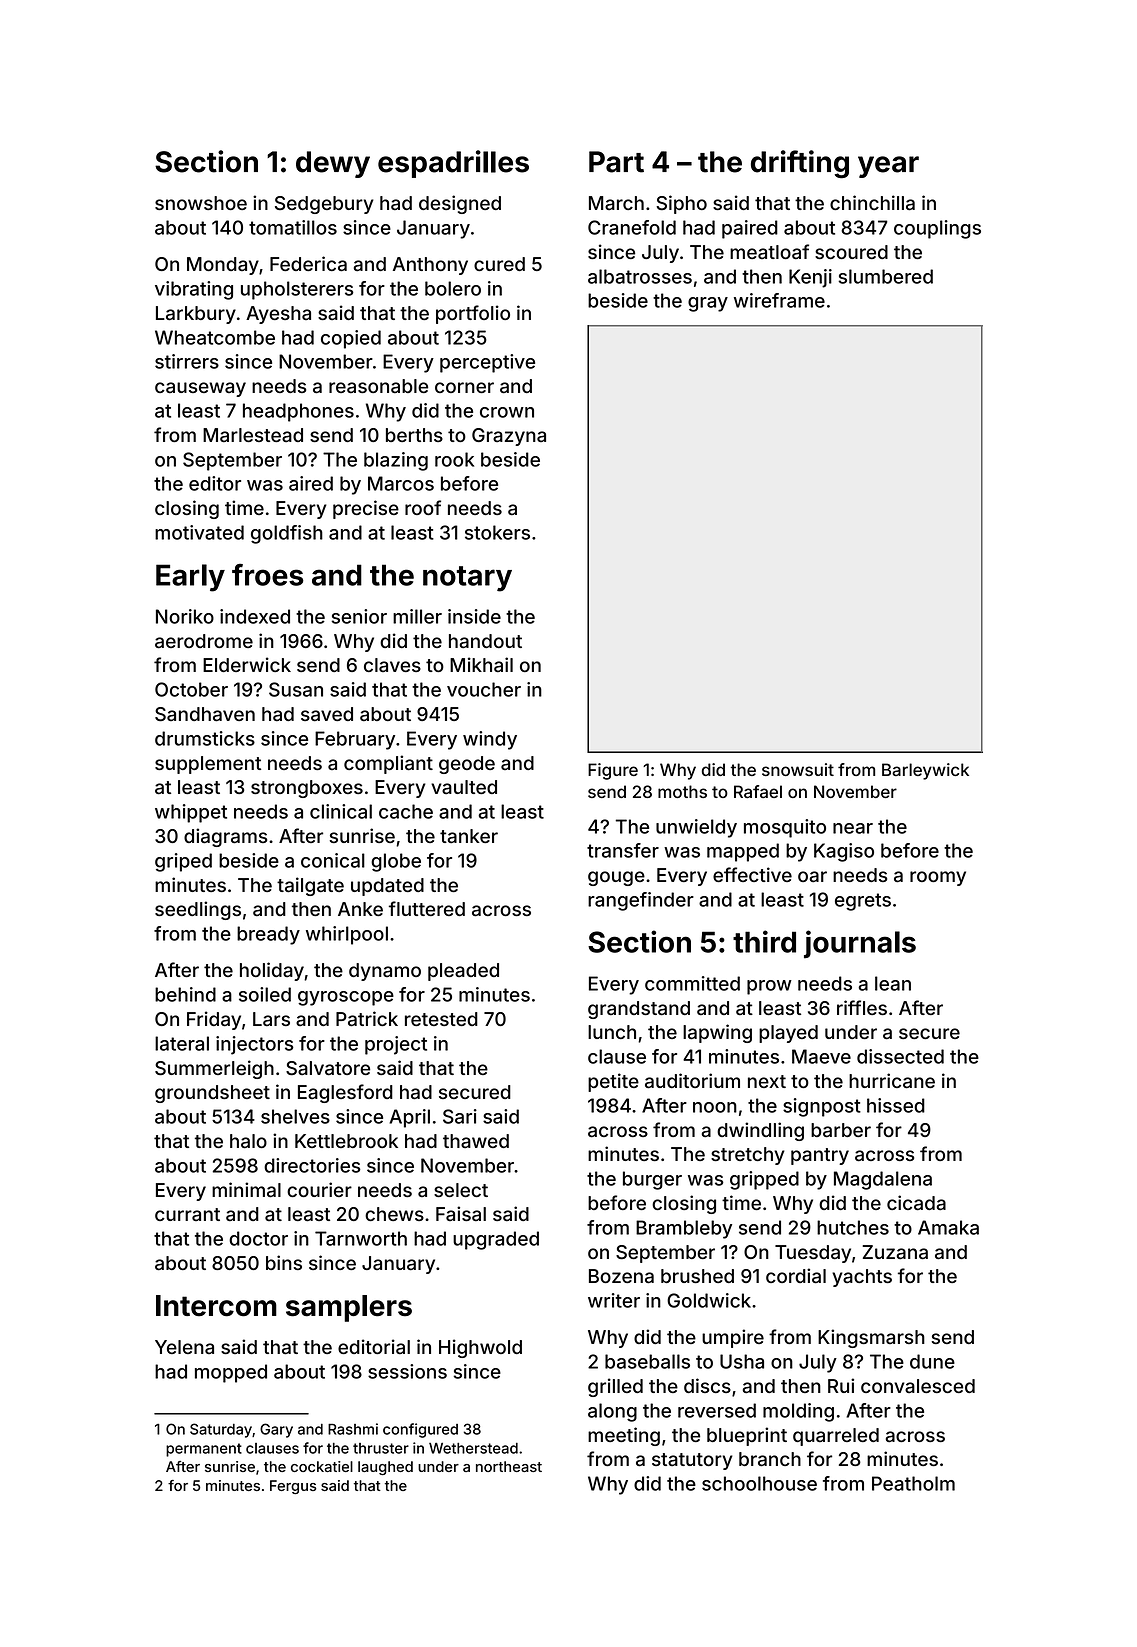 The image size is (1137, 1647). I want to click on compliant, so click(388, 764).
